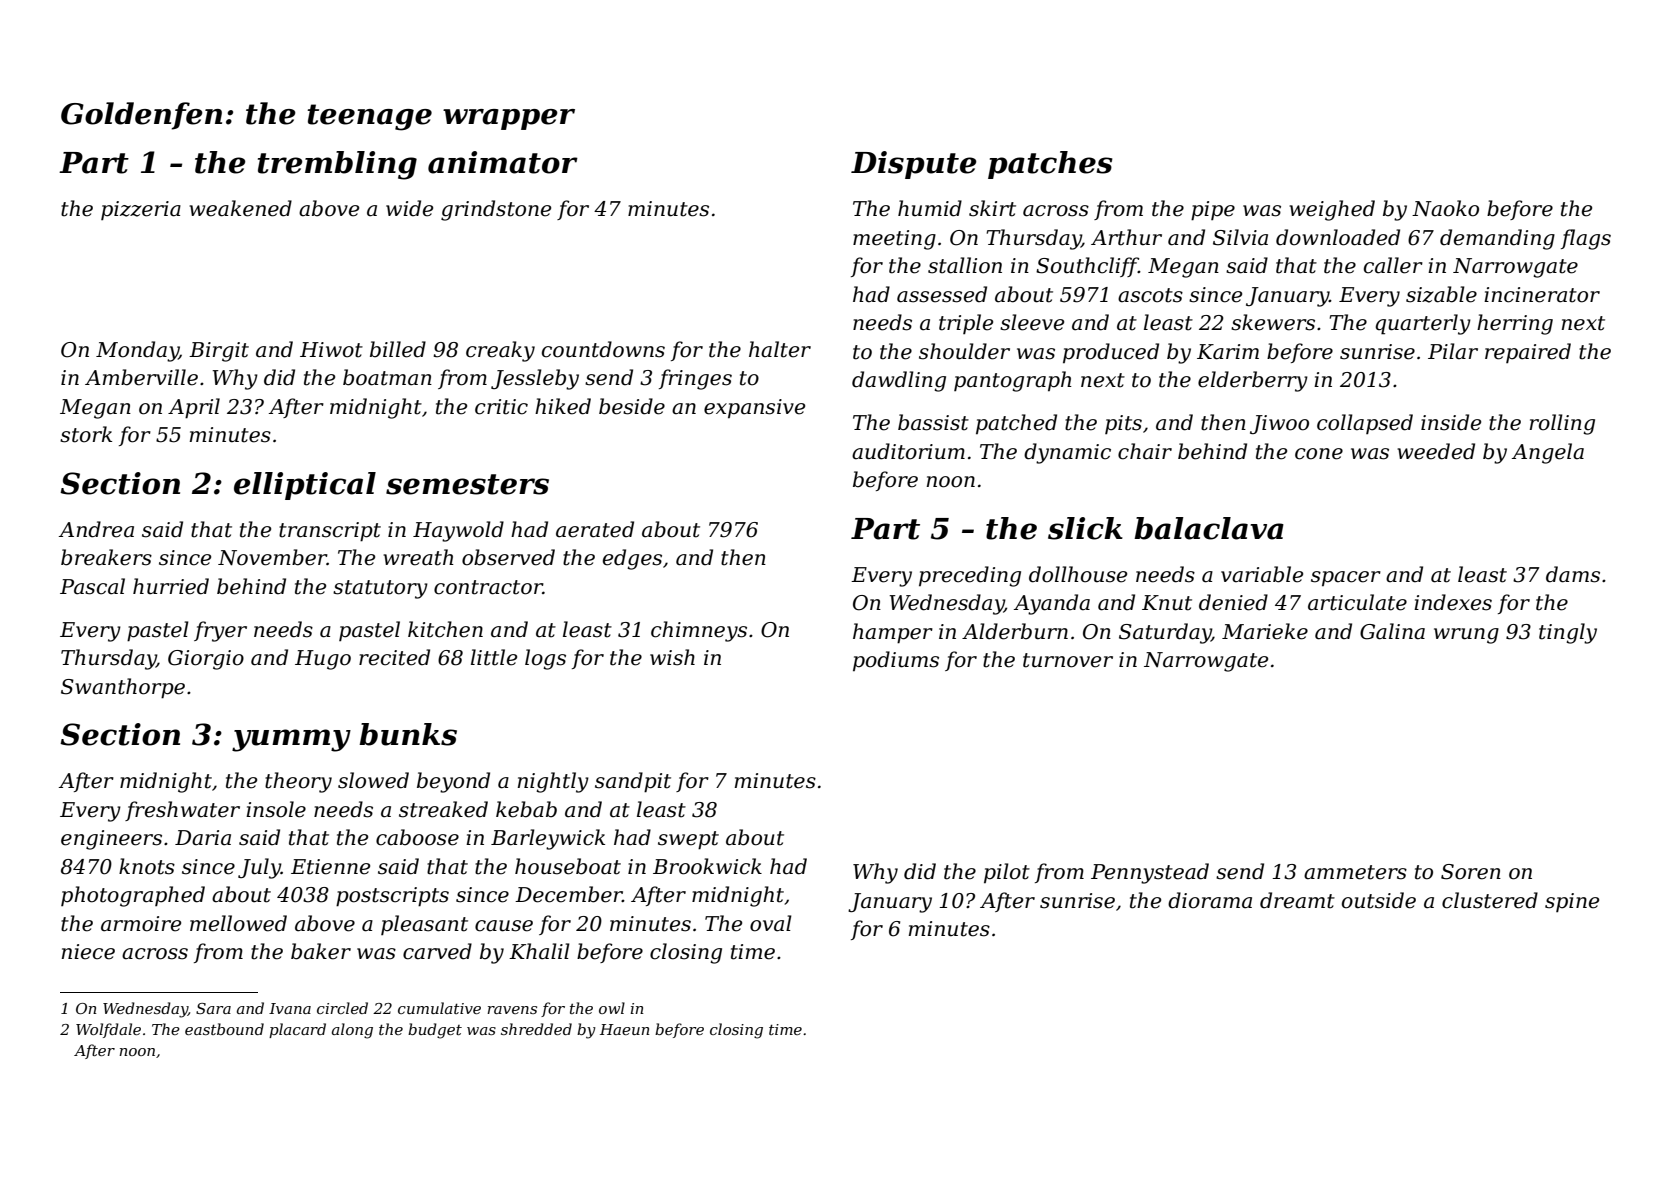 This screenshot has width=1675, height=1184. What do you see at coordinates (86, 434) in the screenshot?
I see `stork` at bounding box center [86, 434].
